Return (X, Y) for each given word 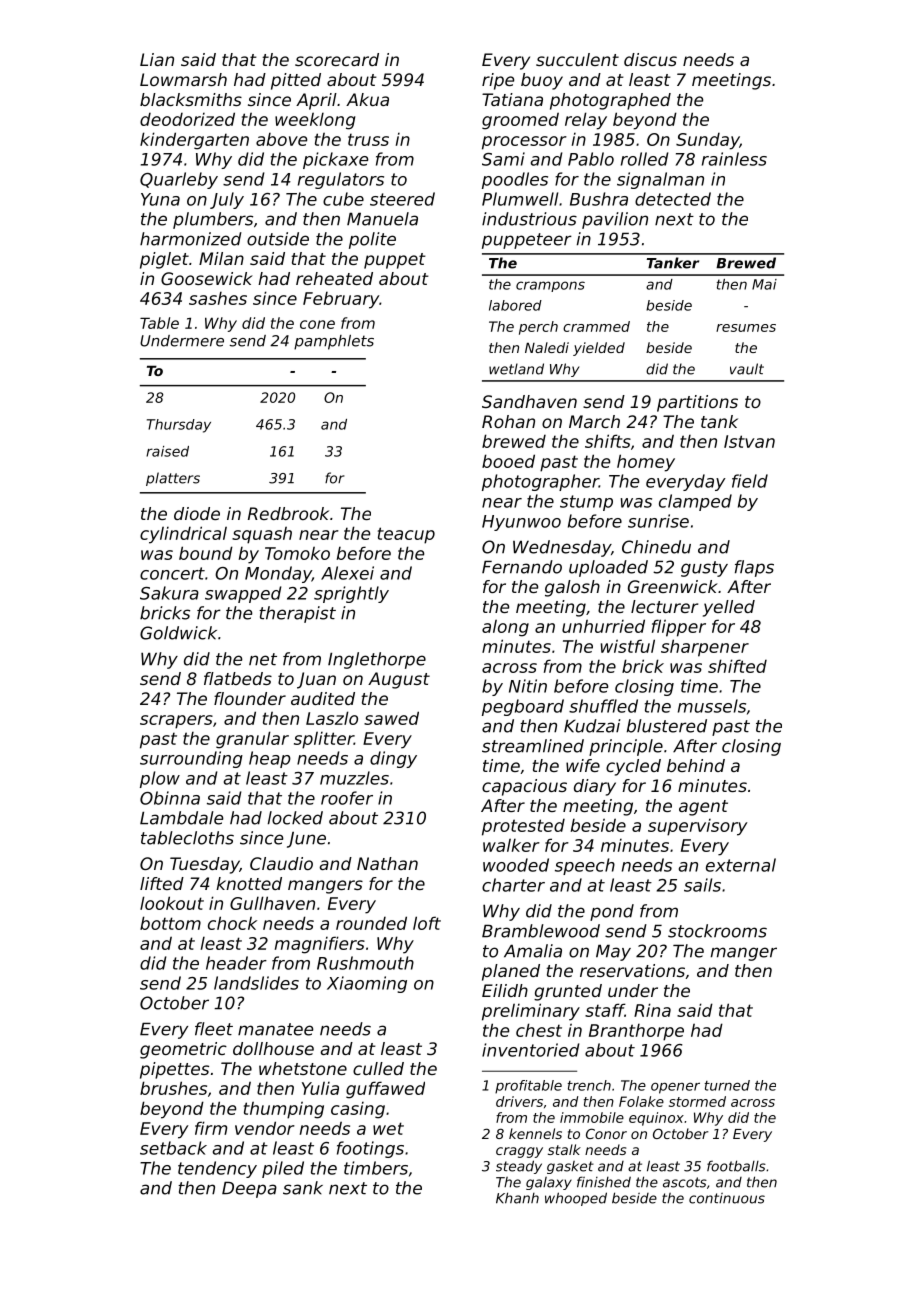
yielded (599, 349)
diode (197, 513)
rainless (734, 159)
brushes (173, 1088)
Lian (157, 59)
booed (508, 461)
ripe (498, 81)
